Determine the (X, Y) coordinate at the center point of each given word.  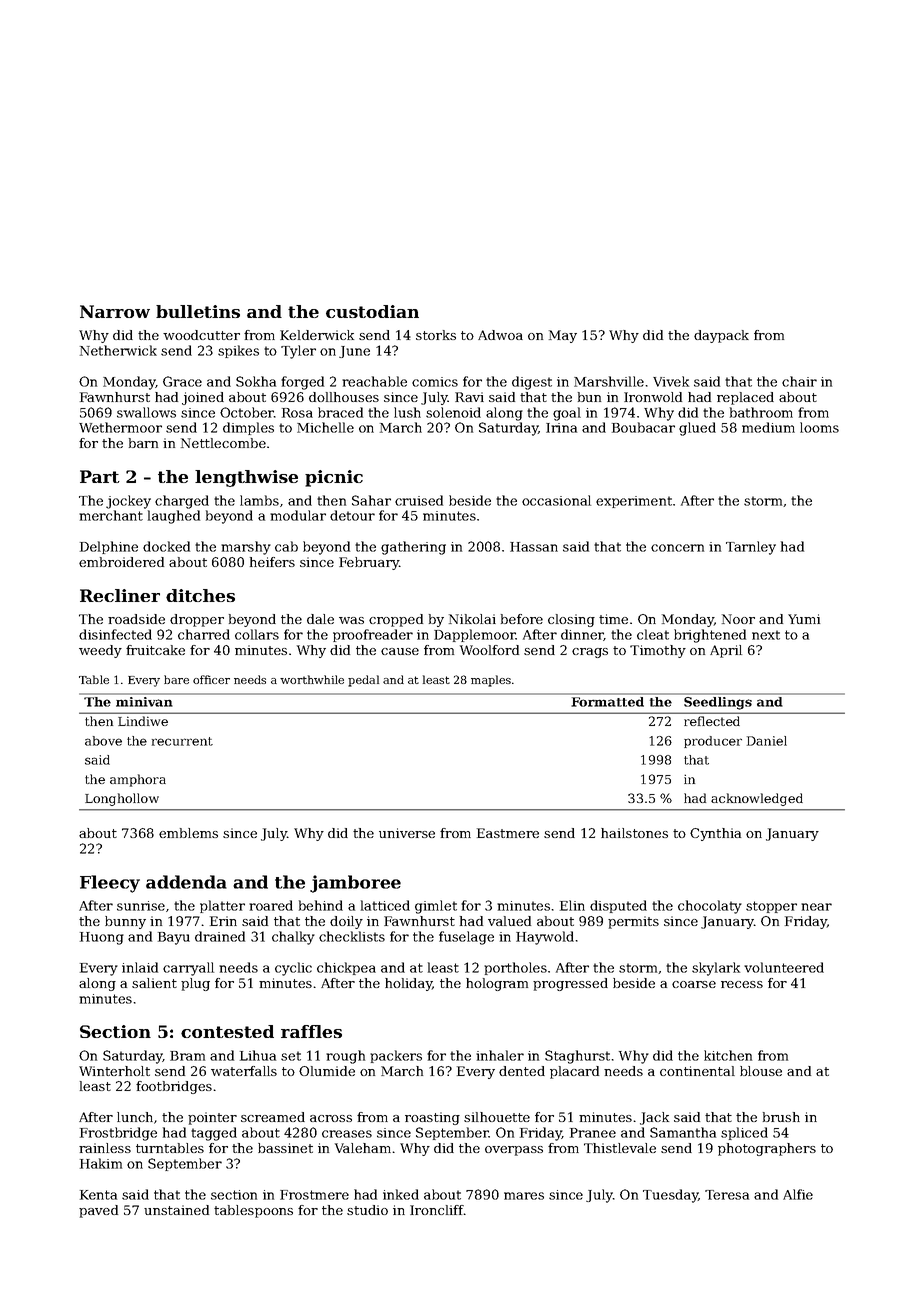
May (563, 336)
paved (98, 1211)
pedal (363, 681)
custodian (372, 311)
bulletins (198, 311)
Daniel (767, 741)
